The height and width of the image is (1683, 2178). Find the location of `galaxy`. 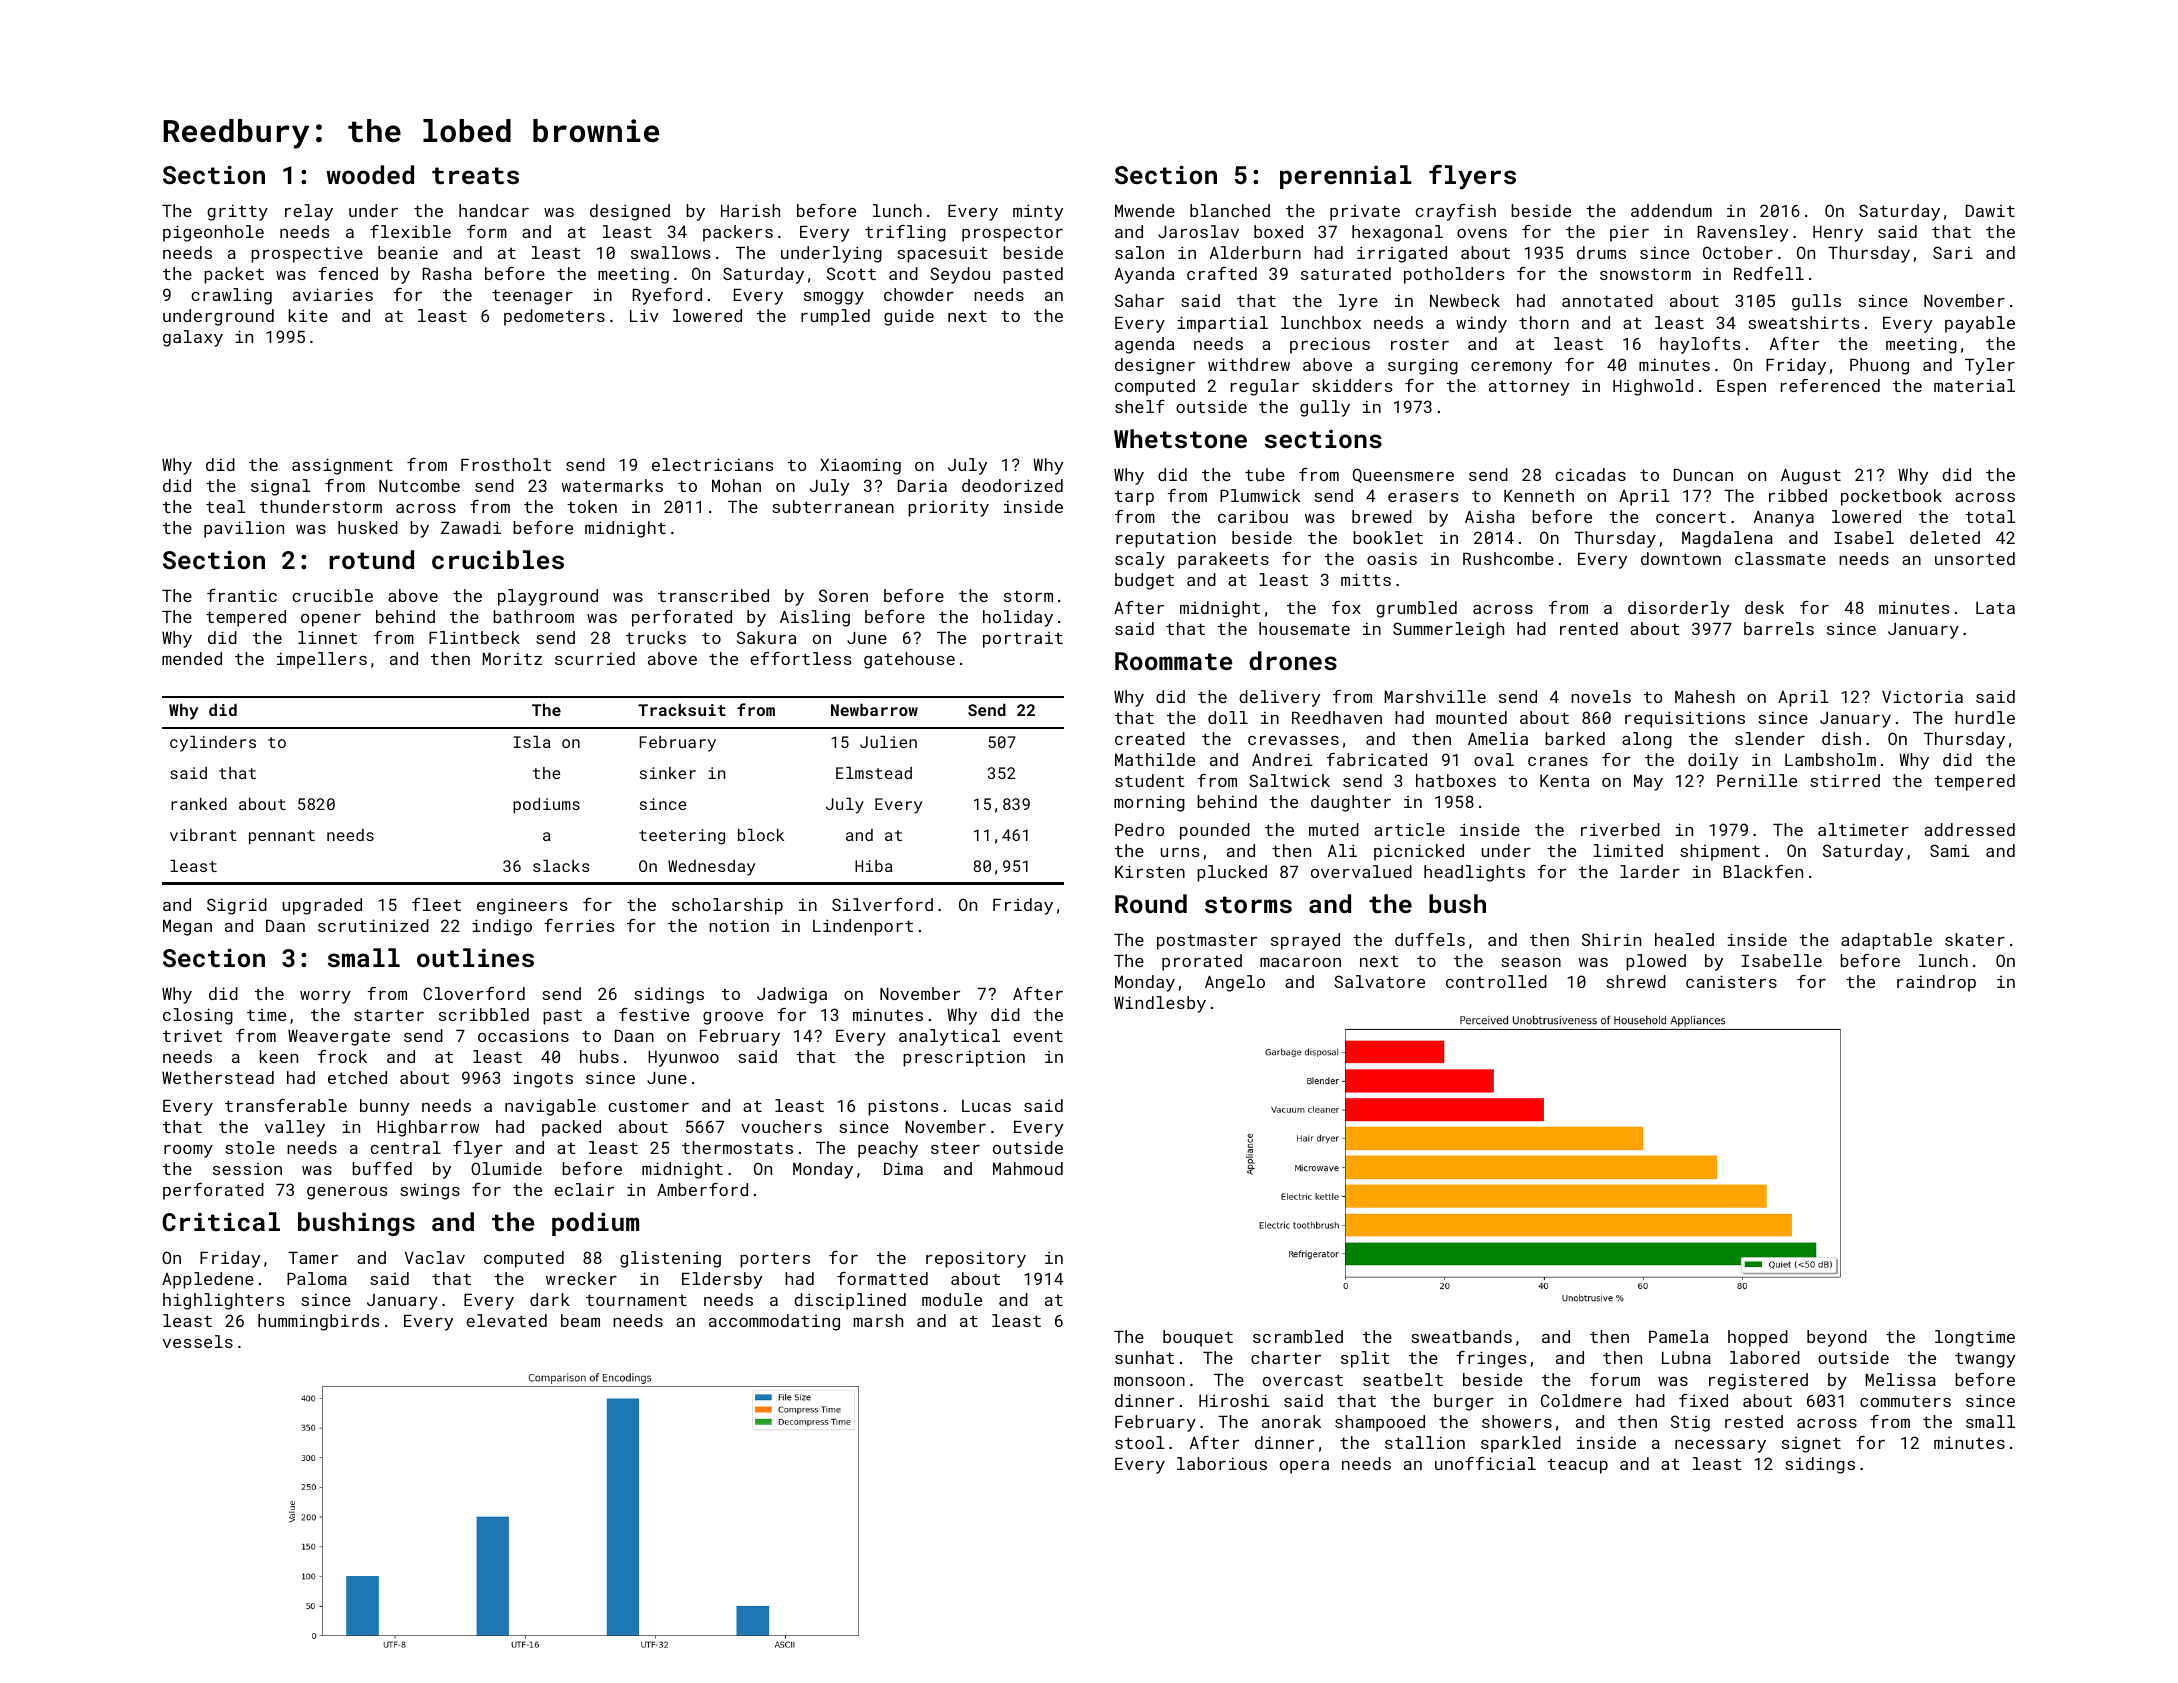

galaxy is located at coordinates (193, 338).
